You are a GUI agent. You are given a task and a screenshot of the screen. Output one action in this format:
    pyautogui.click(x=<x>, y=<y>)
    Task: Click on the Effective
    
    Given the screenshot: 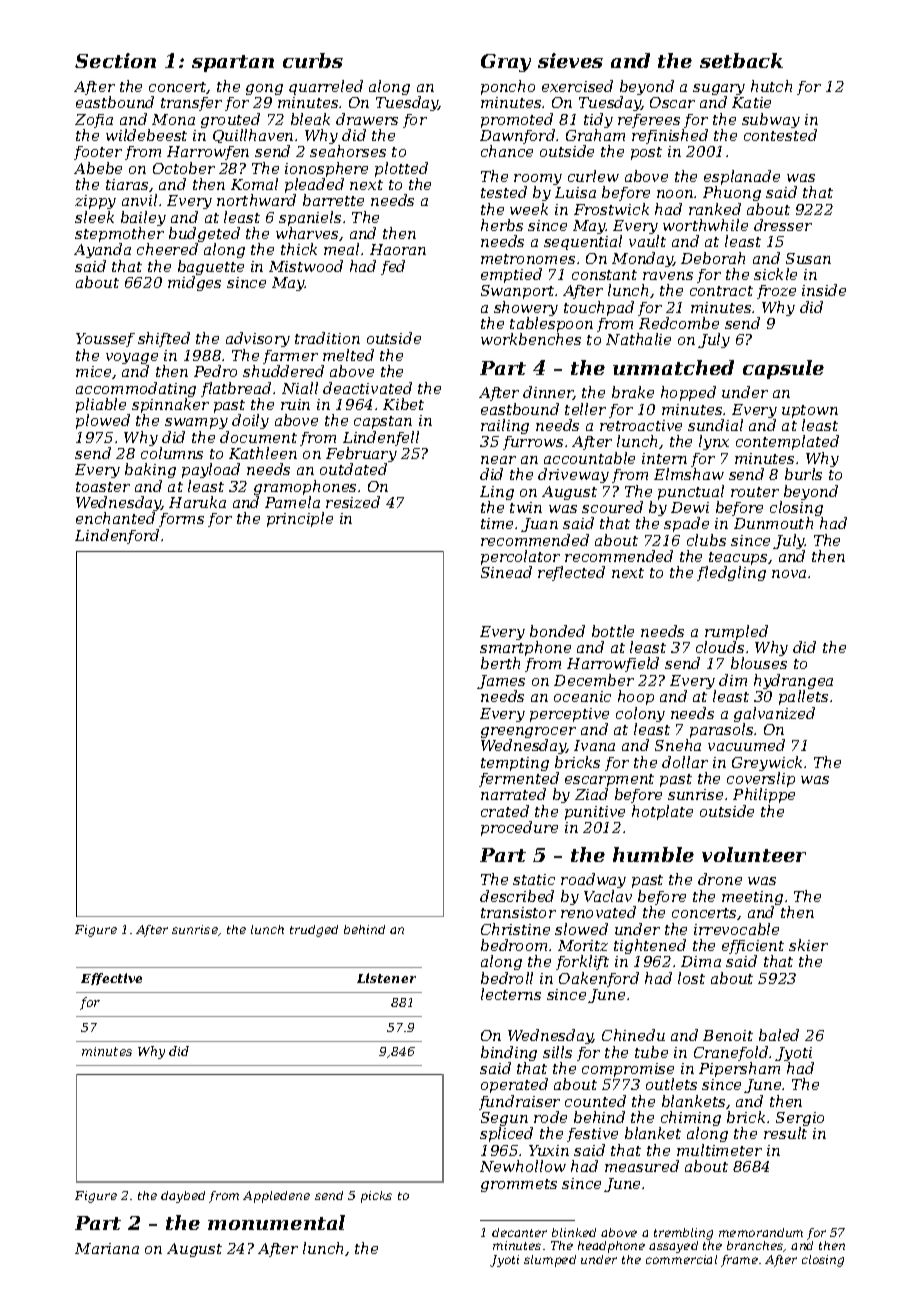 What is the action you would take?
    pyautogui.click(x=111, y=979)
